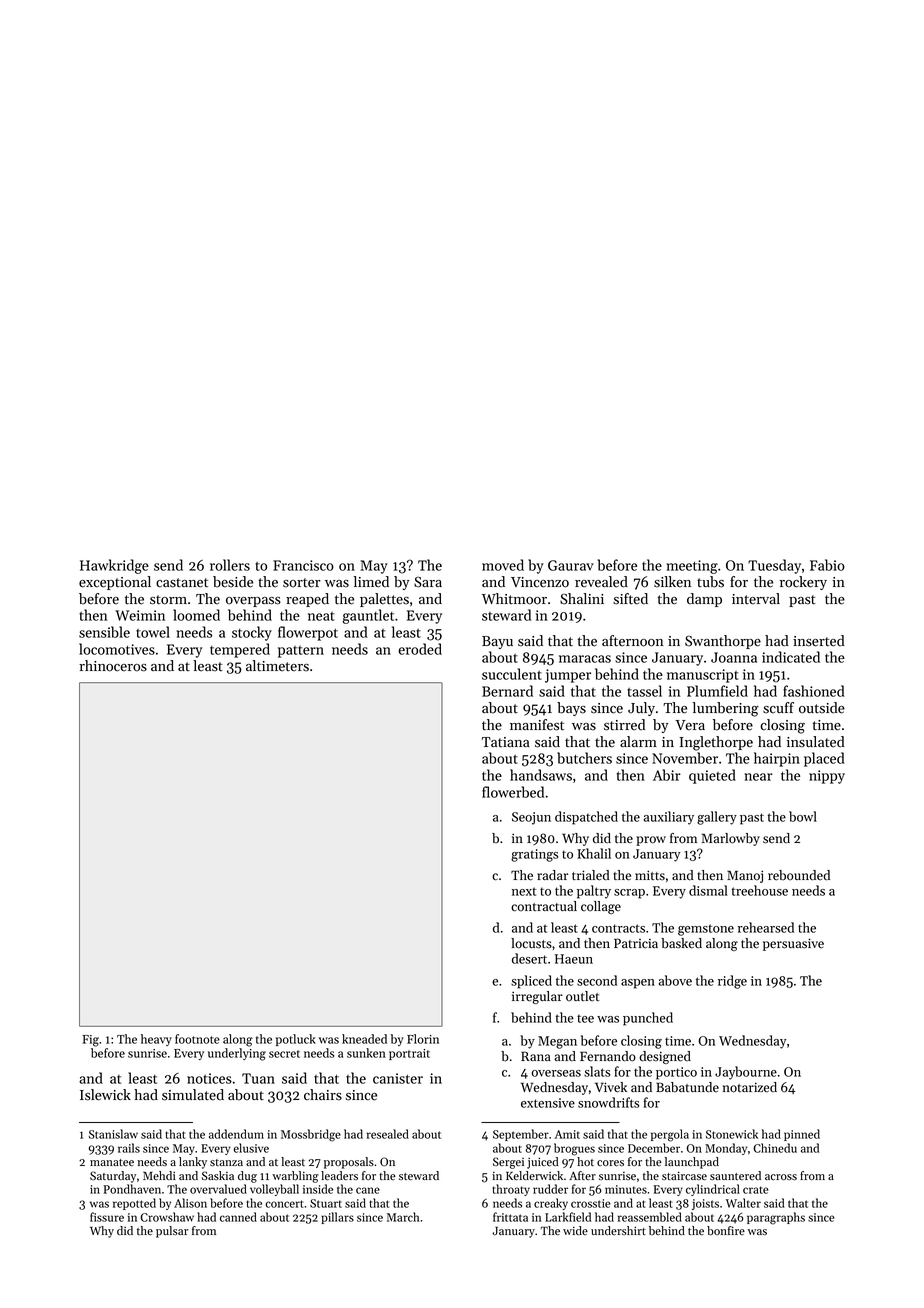 The image size is (924, 1308). I want to click on addendum, so click(236, 1134).
